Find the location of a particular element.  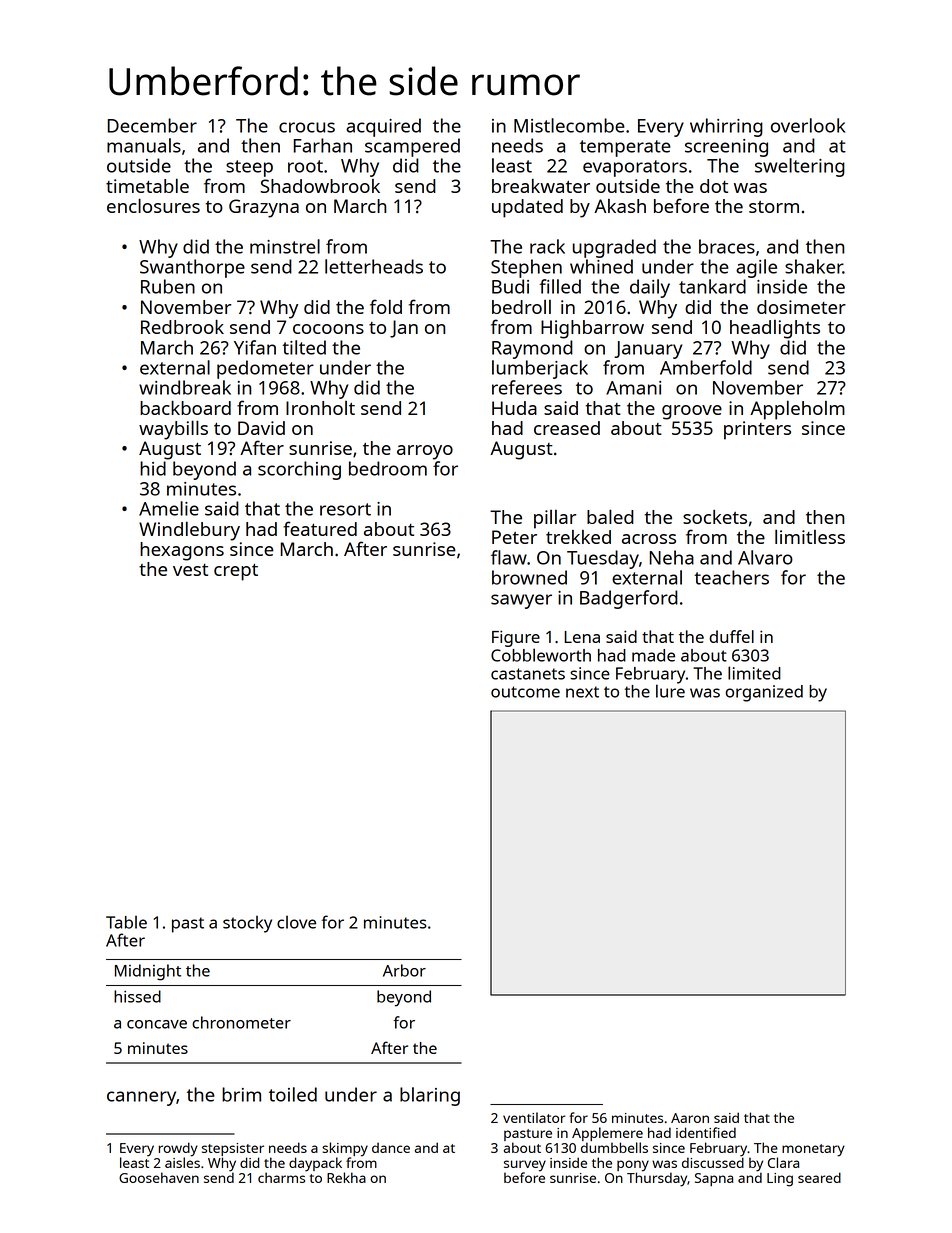

Aaron is located at coordinates (690, 1118).
